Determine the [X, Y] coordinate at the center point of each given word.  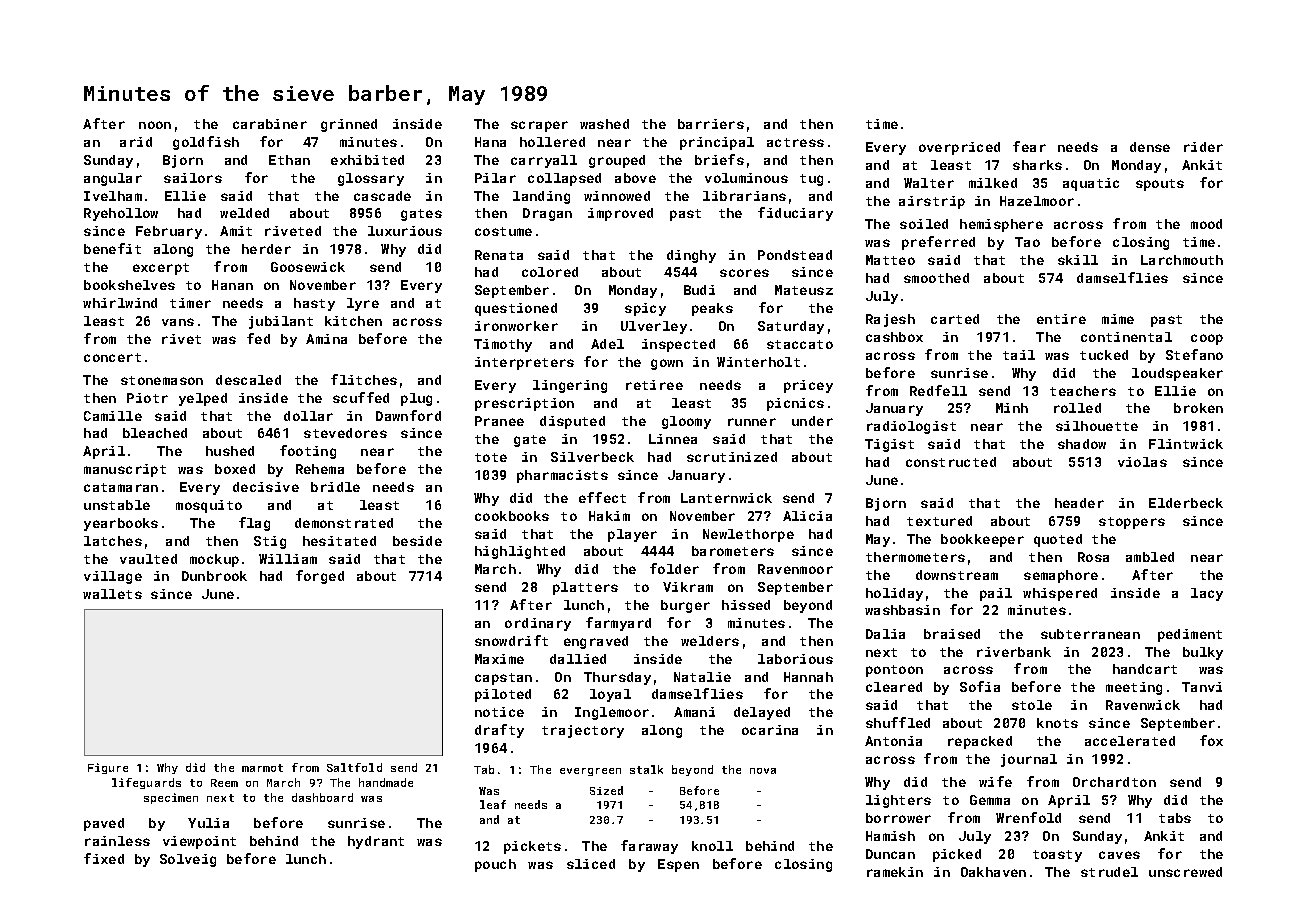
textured [939, 521]
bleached [155, 433]
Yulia [208, 823]
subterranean [1090, 634]
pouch [495, 865]
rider [1203, 147]
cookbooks [512, 516]
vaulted [148, 559]
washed [604, 124]
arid [136, 142]
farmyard [618, 624]
